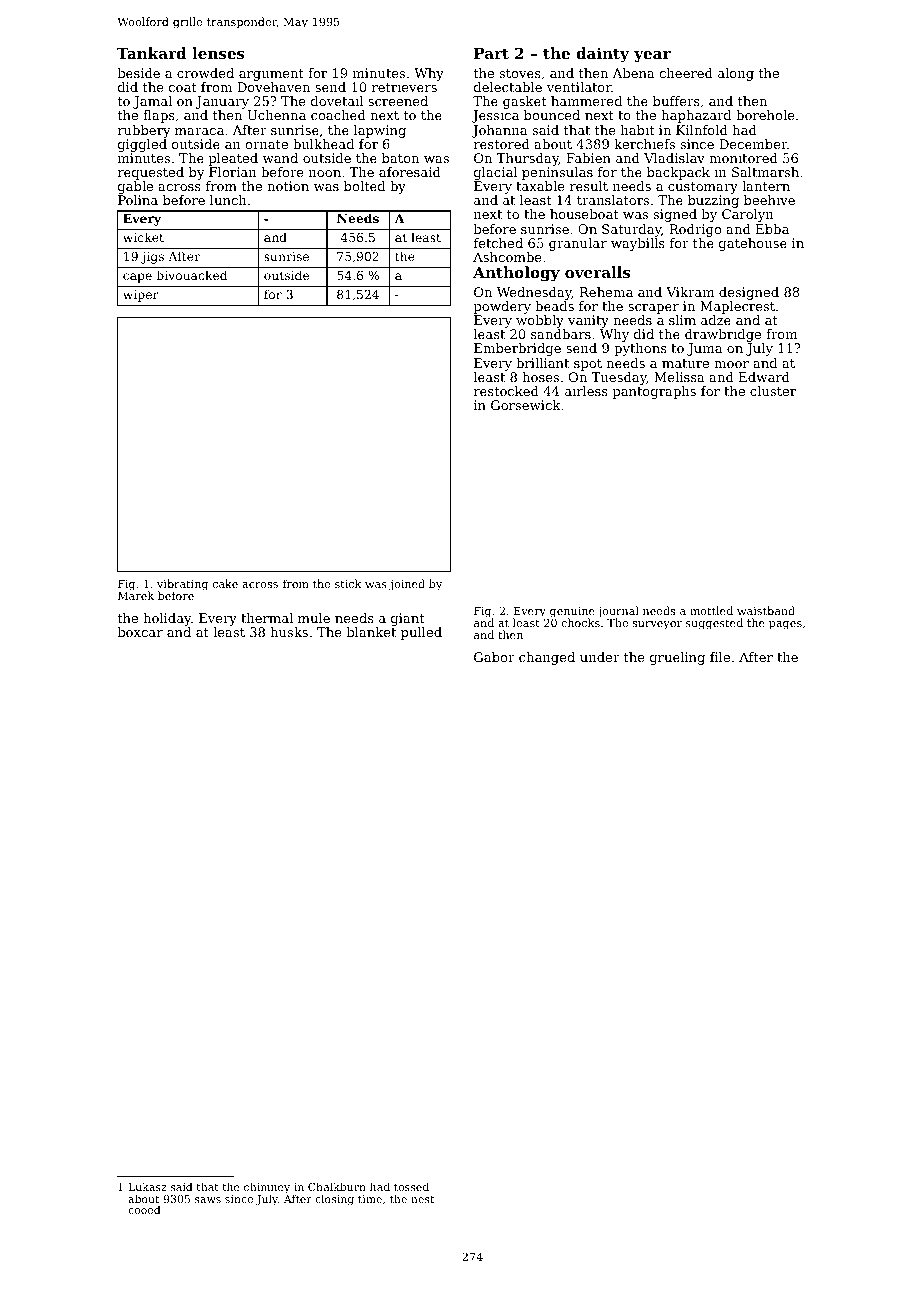  I want to click on time, so click(370, 1199).
